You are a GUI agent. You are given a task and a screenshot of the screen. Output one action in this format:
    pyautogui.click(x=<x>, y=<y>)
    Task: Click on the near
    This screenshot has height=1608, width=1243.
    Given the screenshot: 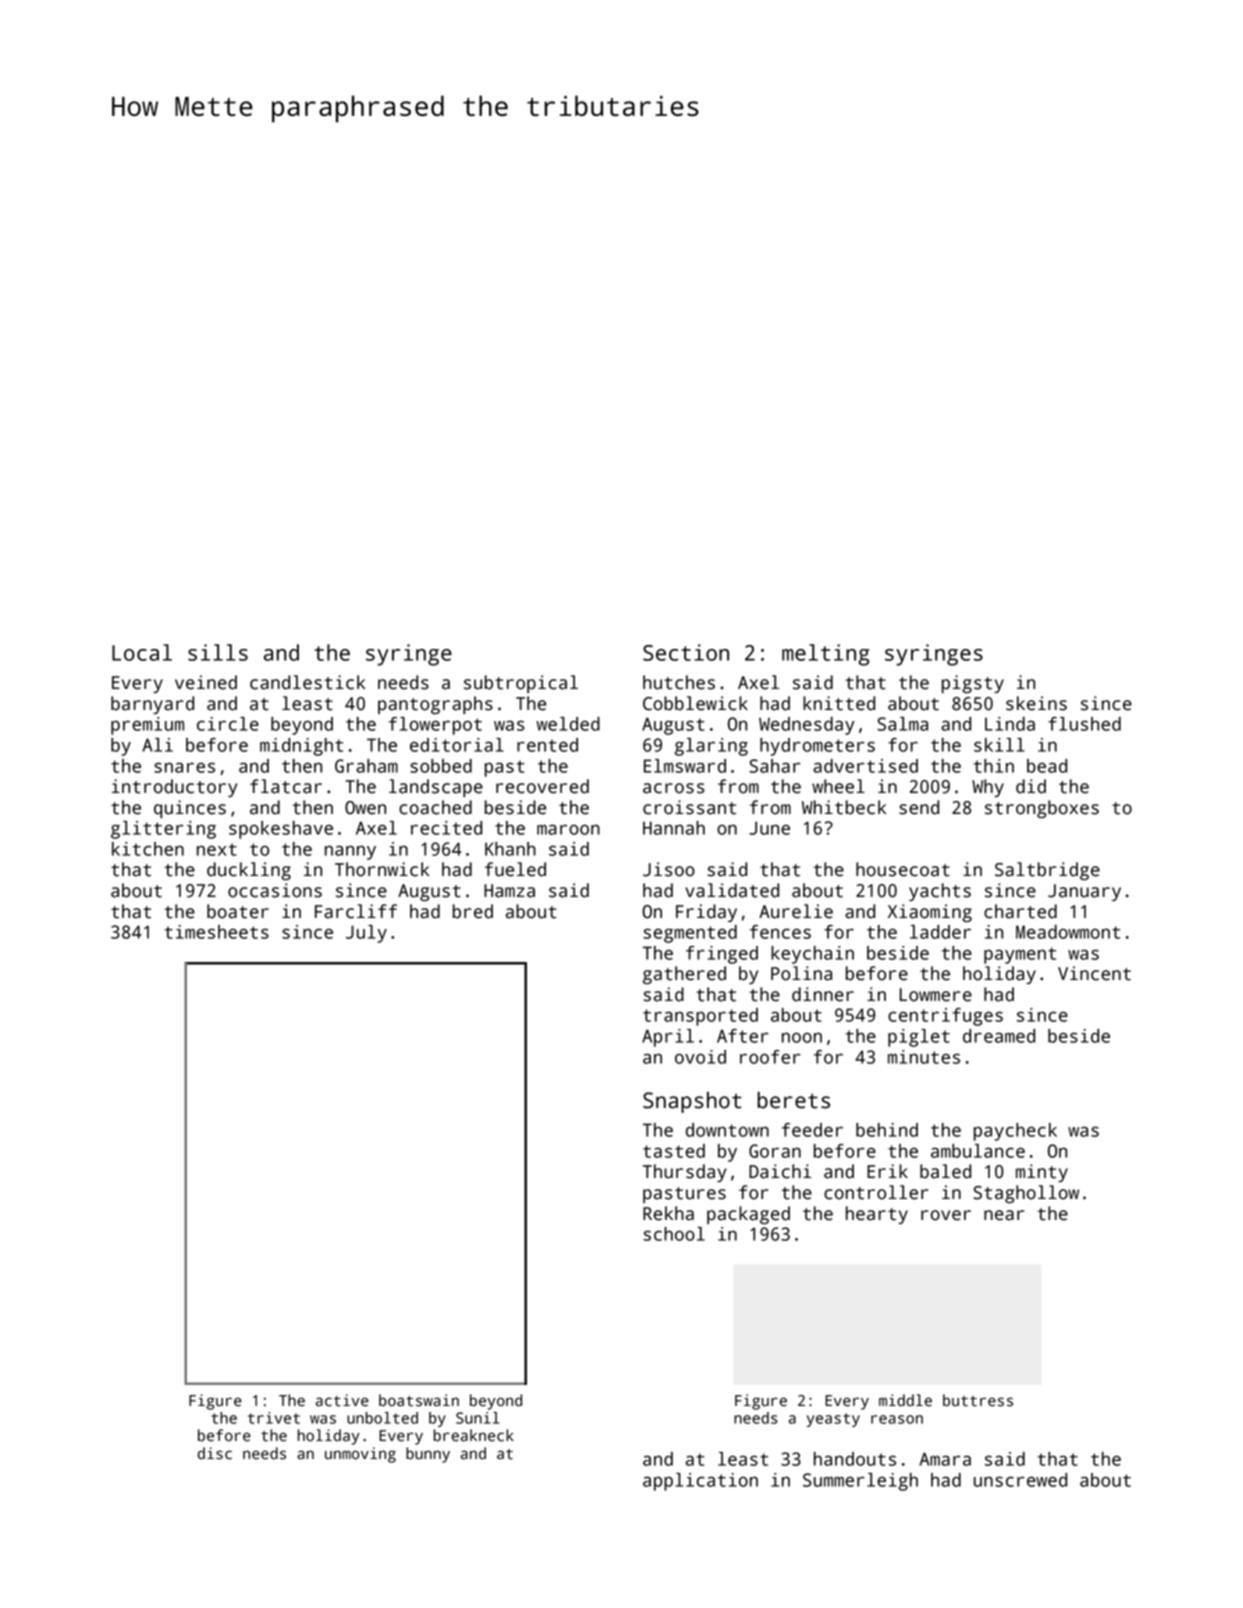 What is the action you would take?
    pyautogui.click(x=1004, y=1215)
